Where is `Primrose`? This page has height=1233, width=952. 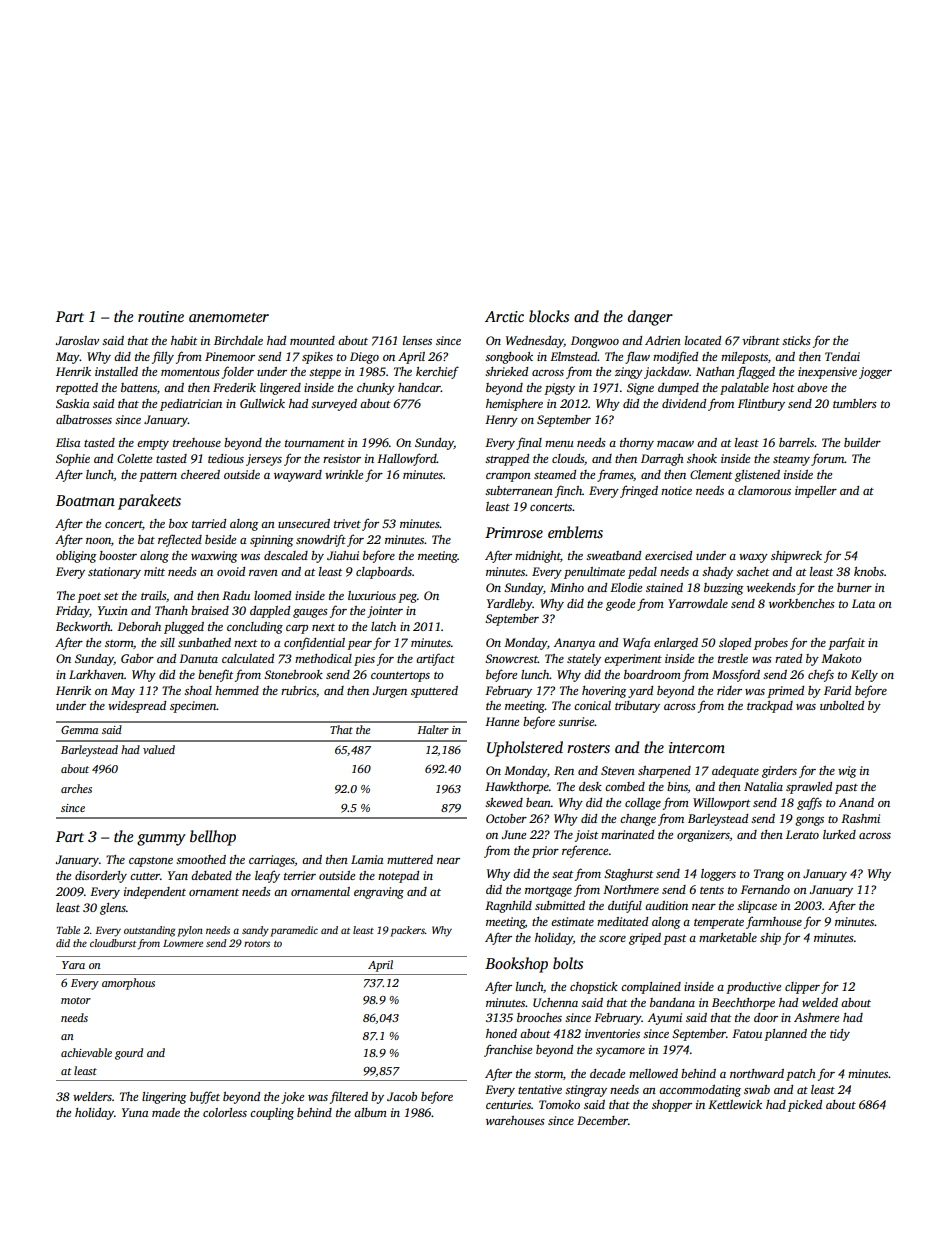 Primrose is located at coordinates (514, 532).
